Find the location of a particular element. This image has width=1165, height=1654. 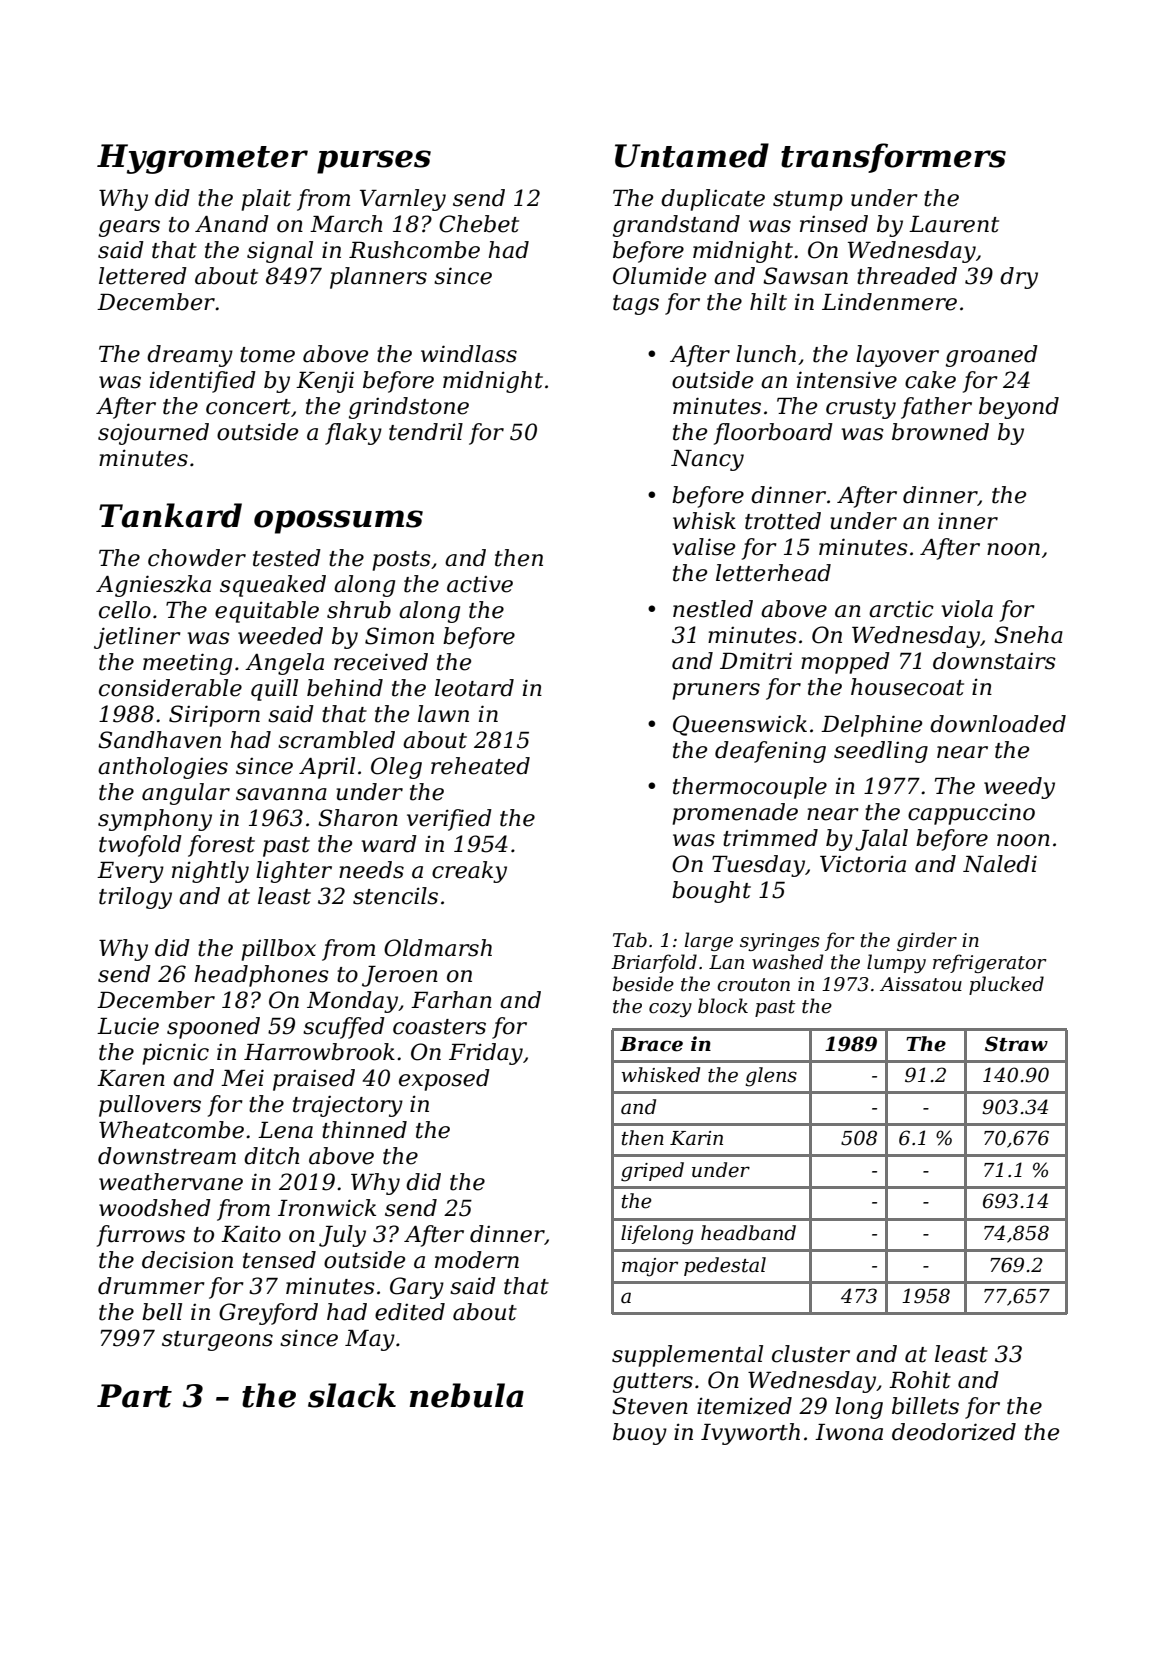

furrows is located at coordinates (141, 1236).
